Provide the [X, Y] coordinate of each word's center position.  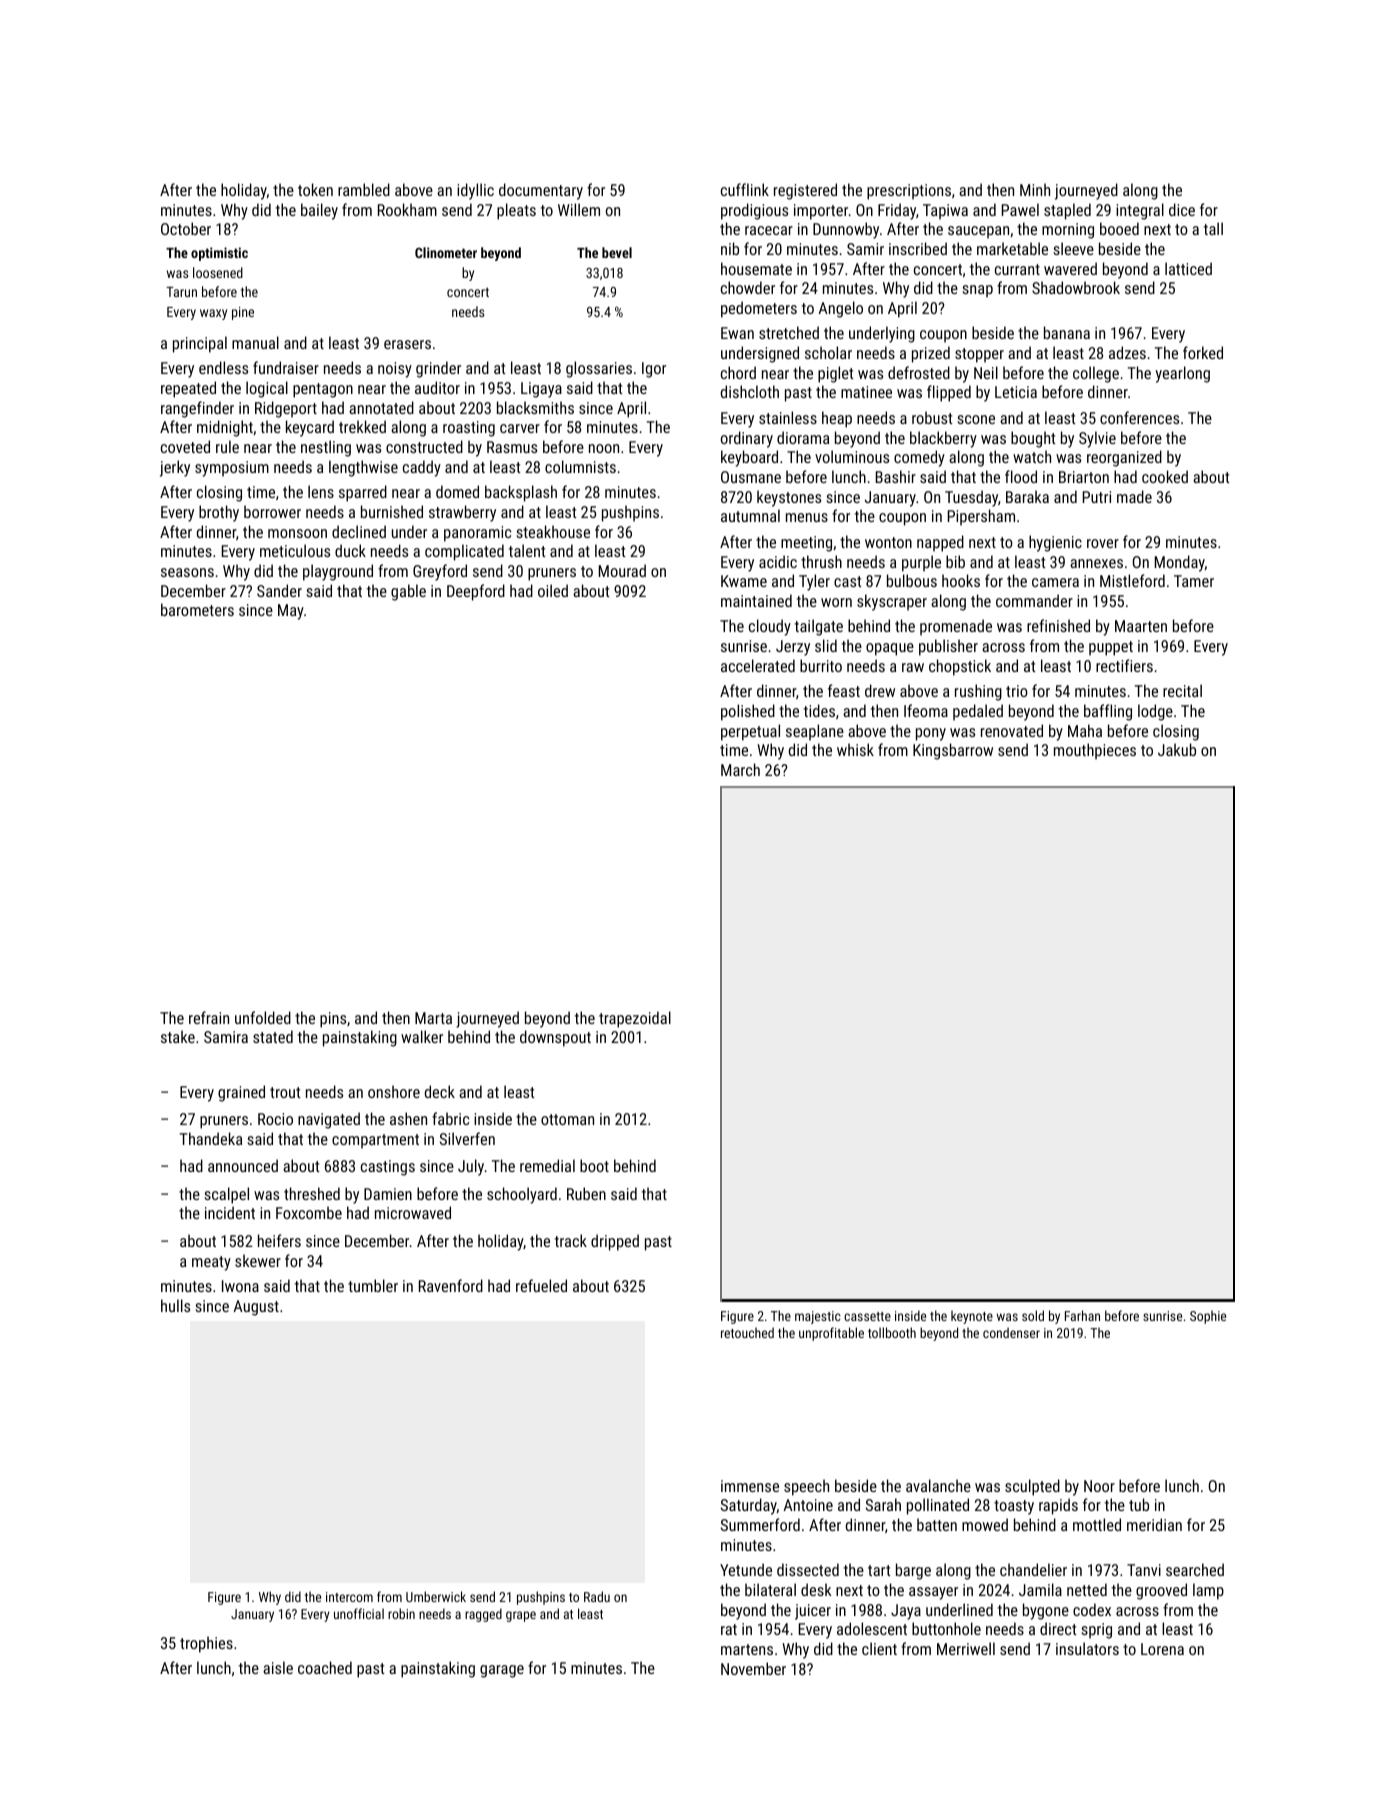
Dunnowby [846, 230]
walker [422, 1036]
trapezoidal [635, 1019]
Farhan [1082, 1315]
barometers [197, 609]
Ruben [586, 1193]
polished [748, 712]
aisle [278, 1667]
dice [1182, 209]
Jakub [1177, 749]
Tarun [181, 292]
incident [230, 1212]
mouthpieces [1095, 751]
